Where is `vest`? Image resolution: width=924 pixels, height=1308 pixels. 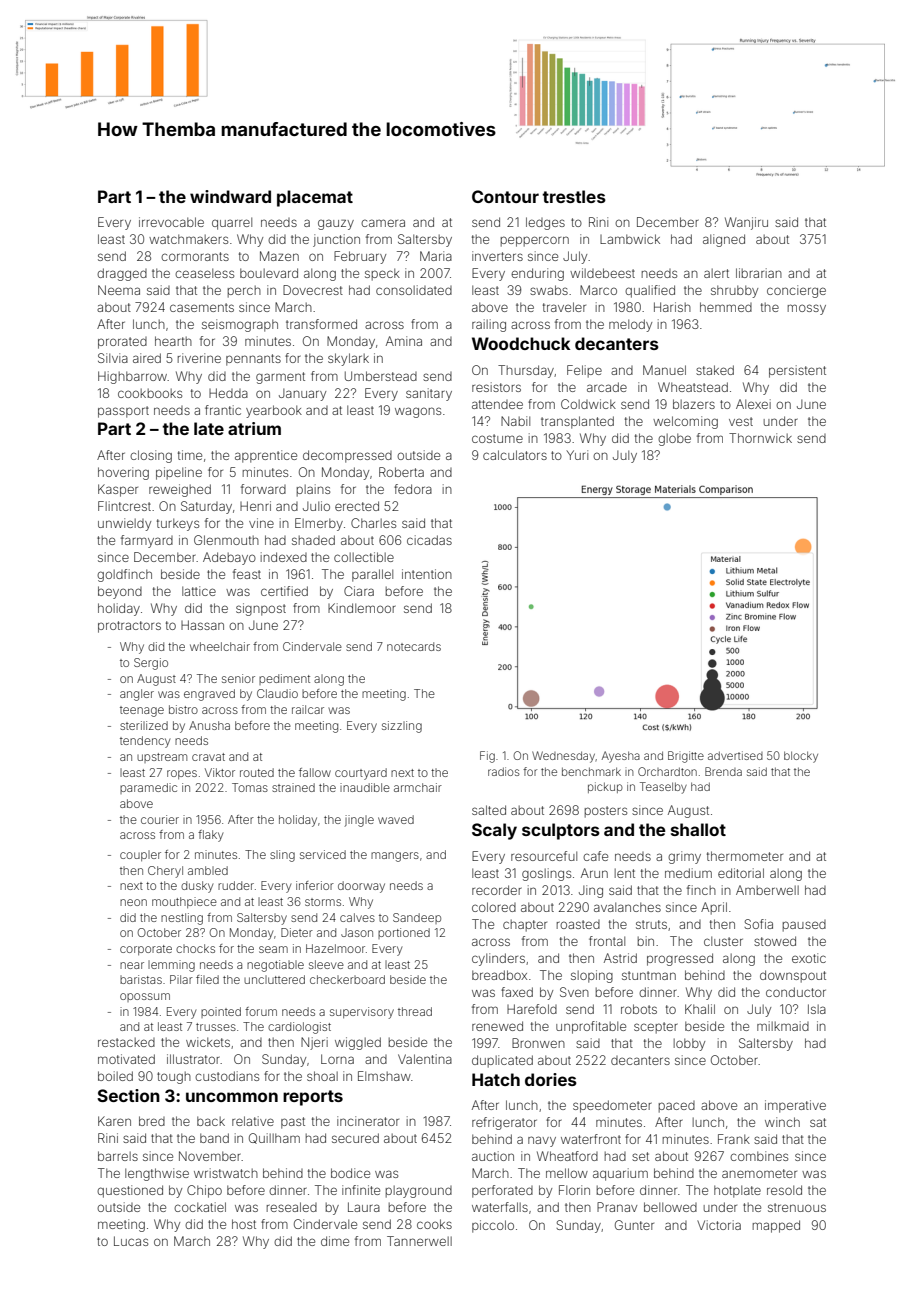 vest is located at coordinates (741, 421).
